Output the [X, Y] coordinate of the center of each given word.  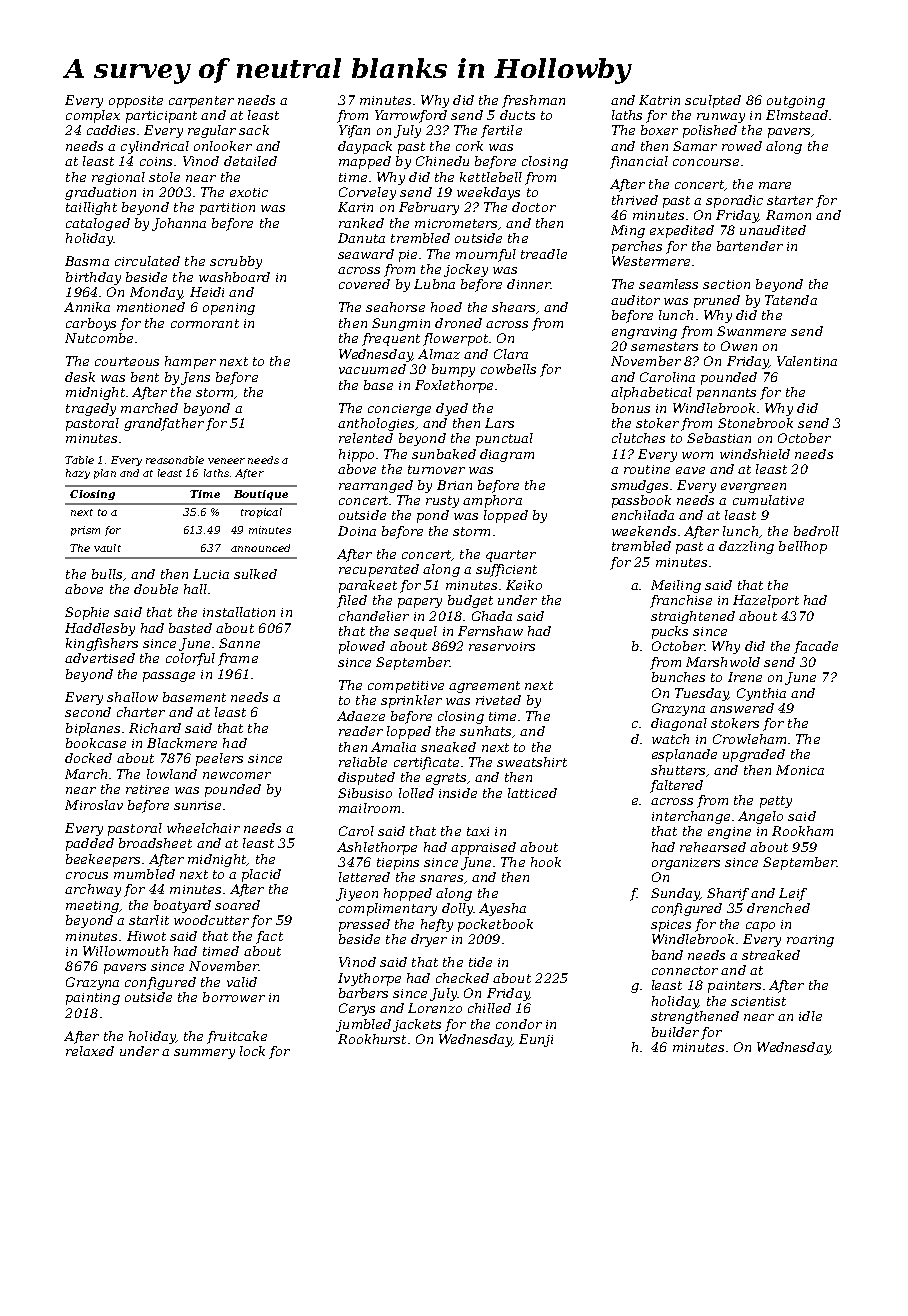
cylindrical [155, 147]
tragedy [91, 409]
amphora [492, 501]
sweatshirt [532, 762]
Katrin [659, 100]
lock [252, 1051]
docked [88, 758]
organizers [686, 864]
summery [204, 1054]
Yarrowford [411, 116]
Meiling [676, 586]
